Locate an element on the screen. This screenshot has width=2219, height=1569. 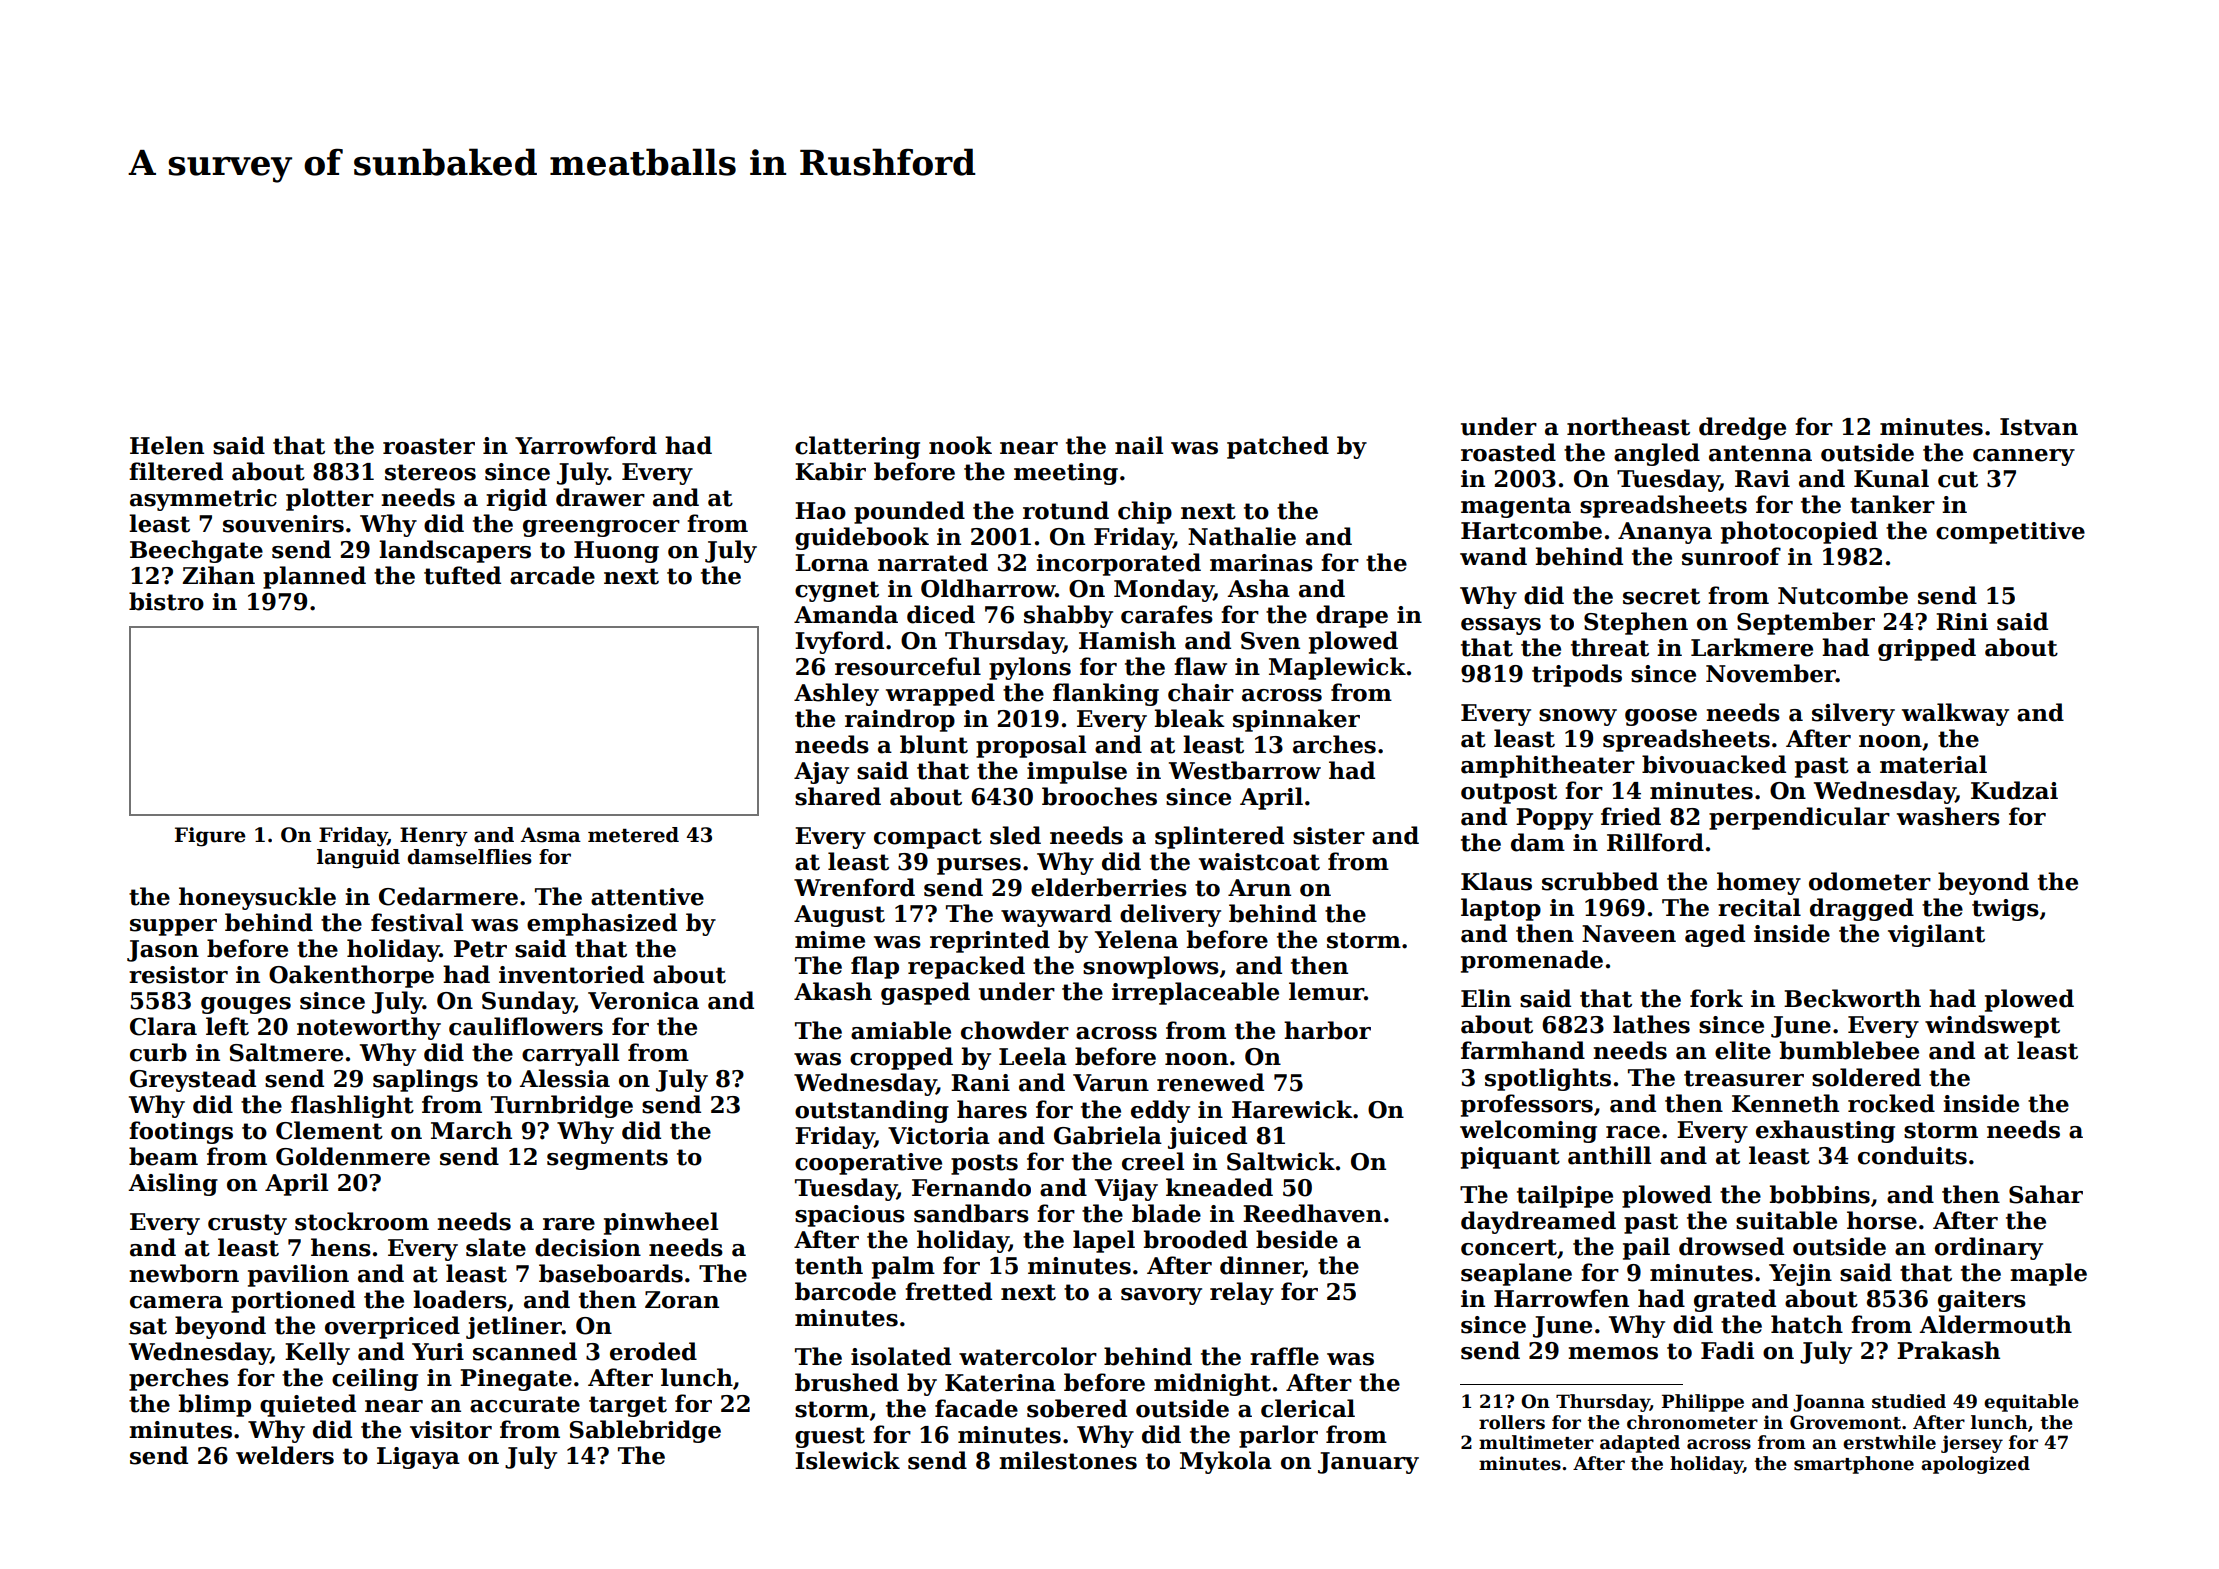
accurate is located at coordinates (525, 1404).
